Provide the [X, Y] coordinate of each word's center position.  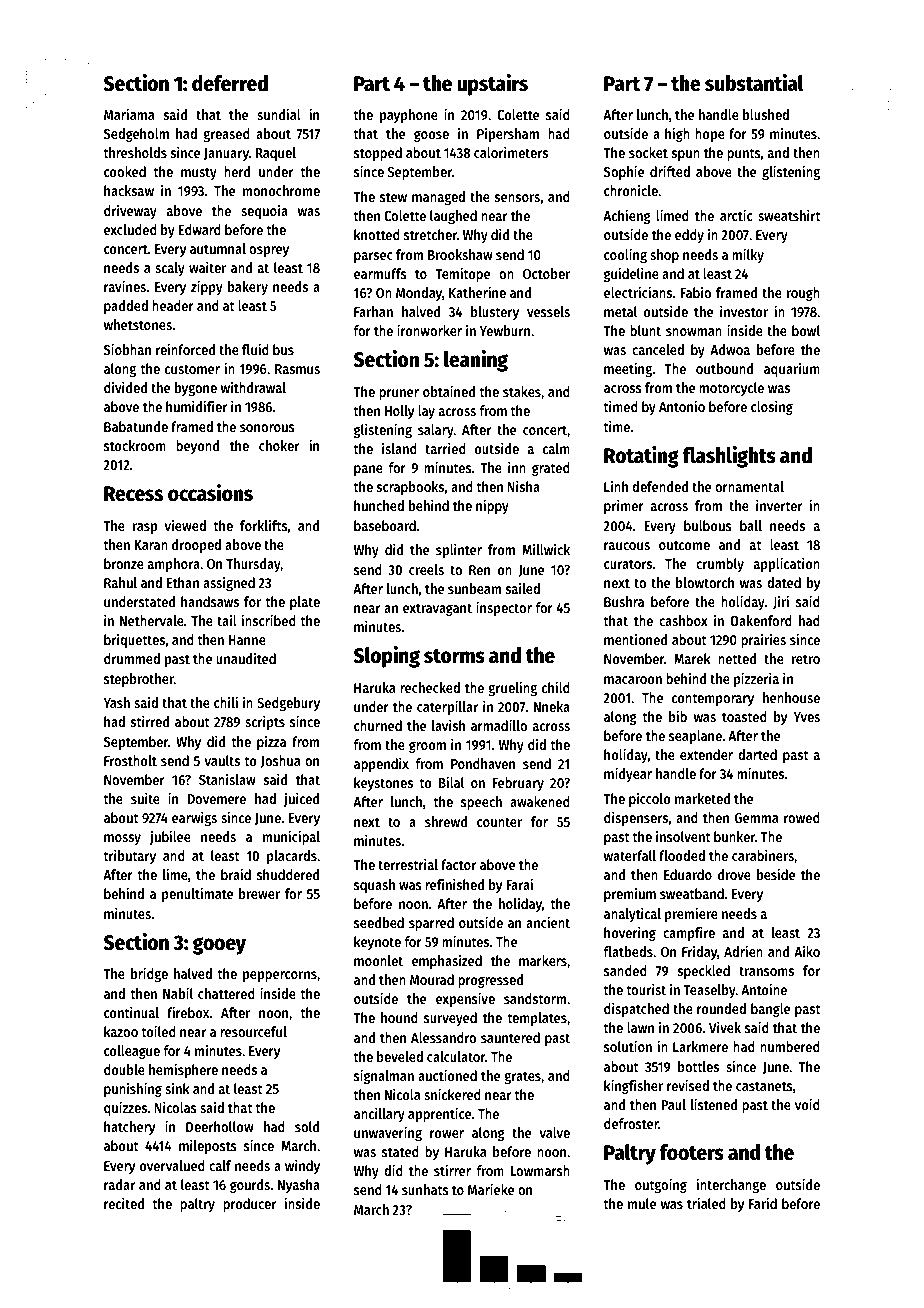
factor [458, 864]
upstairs [492, 85]
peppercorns [280, 976]
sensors [517, 198]
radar [119, 1184]
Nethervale [152, 620]
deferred [230, 83]
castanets [764, 1086]
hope [710, 135]
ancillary [379, 1114]
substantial [754, 83]
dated [784, 582]
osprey [269, 251]
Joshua [280, 761]
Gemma [756, 818]
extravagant [437, 609]
